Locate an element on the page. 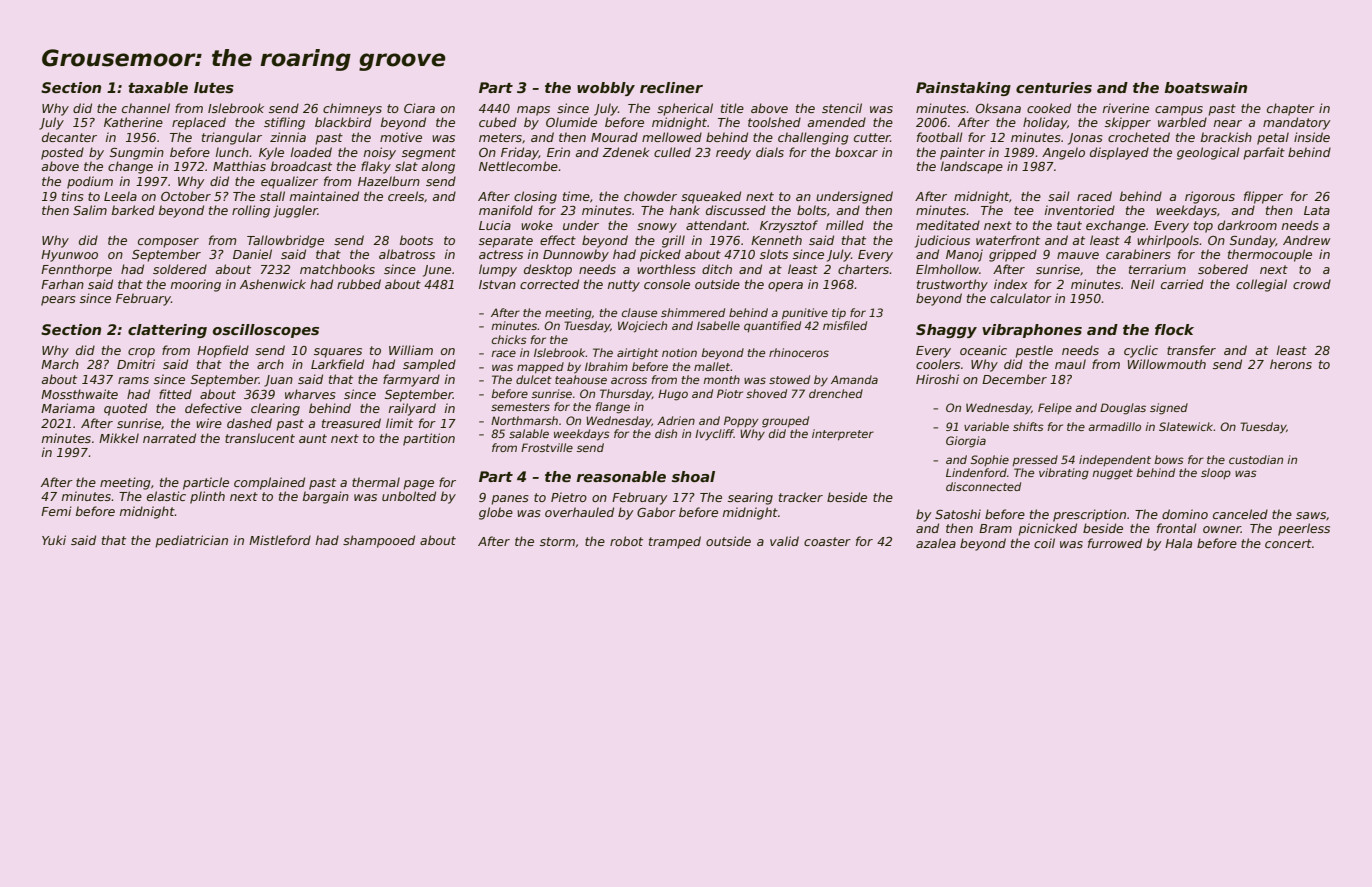 The image size is (1372, 887). Angelo is located at coordinates (1063, 153).
